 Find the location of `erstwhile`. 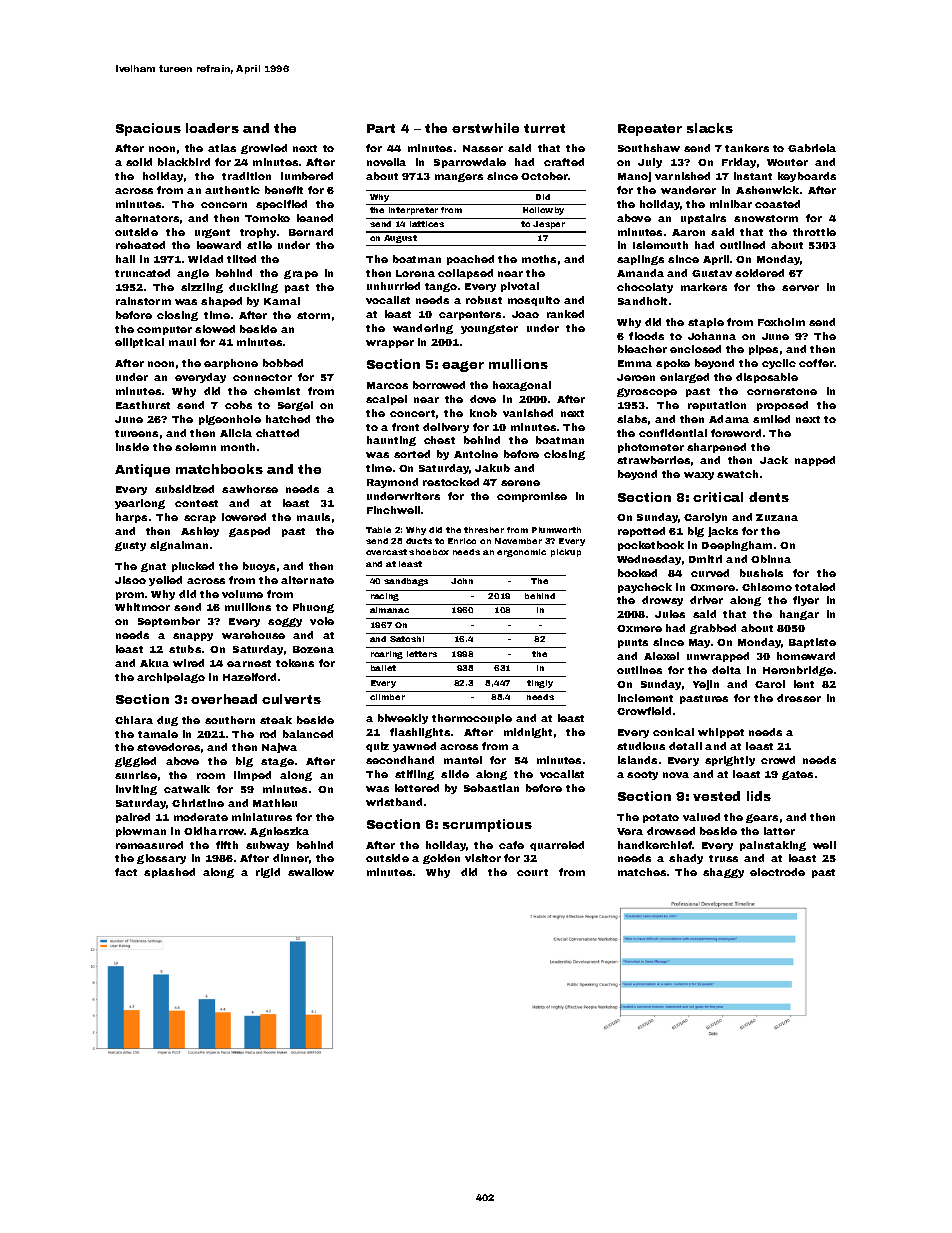

erstwhile is located at coordinates (485, 128).
